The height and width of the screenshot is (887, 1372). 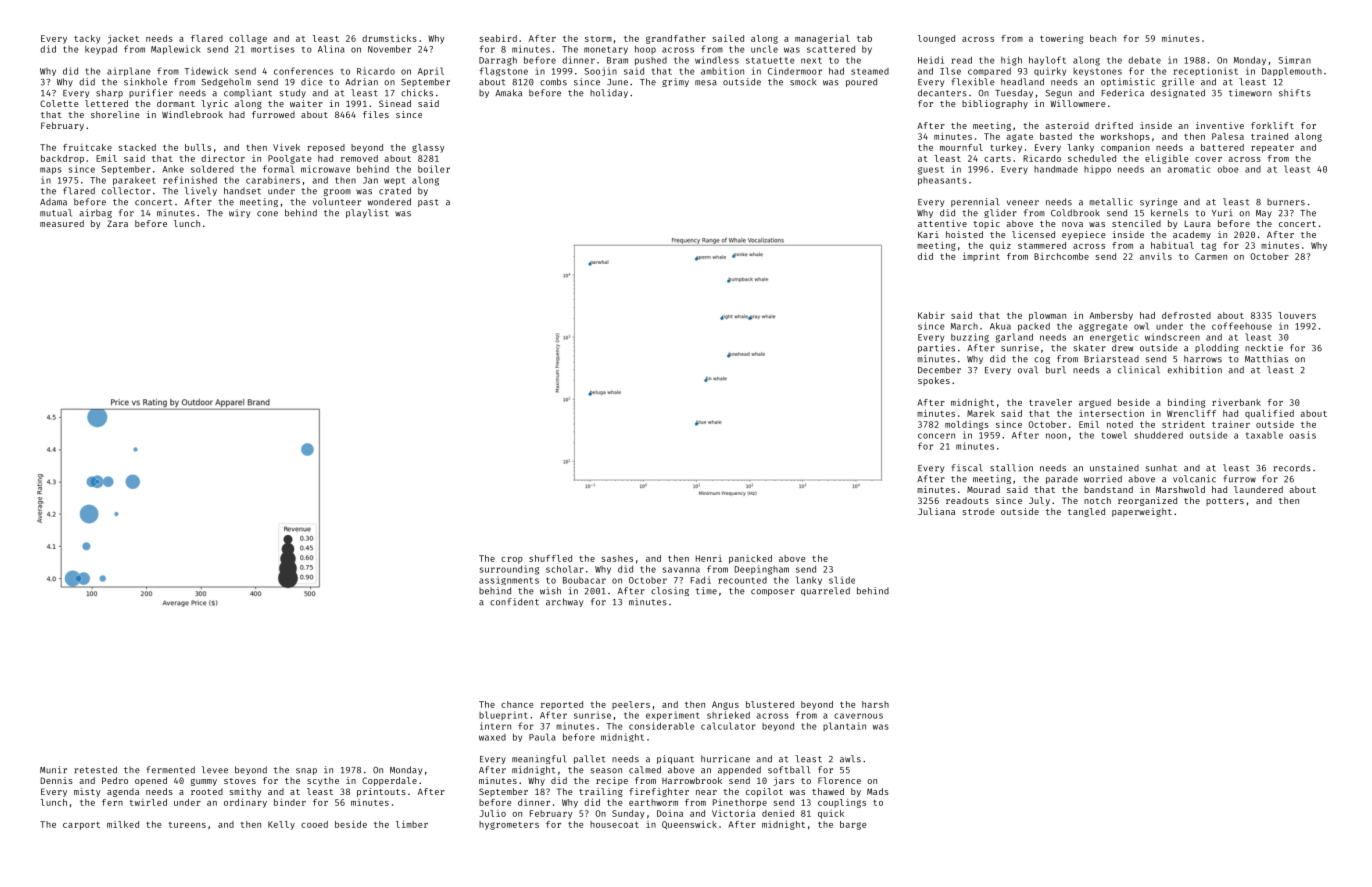 I want to click on burners, so click(x=1286, y=202).
